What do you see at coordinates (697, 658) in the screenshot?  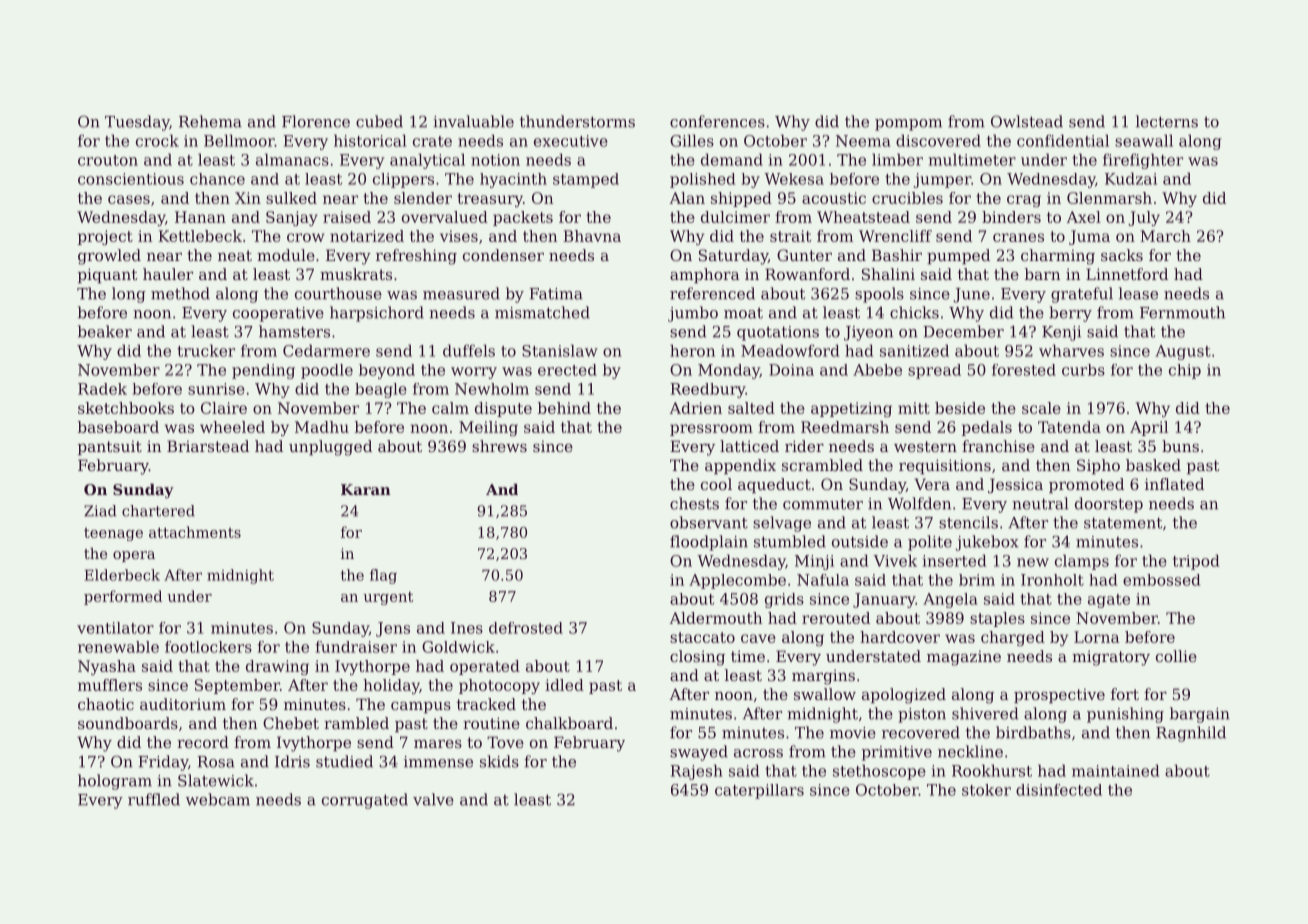 I see `closing` at bounding box center [697, 658].
